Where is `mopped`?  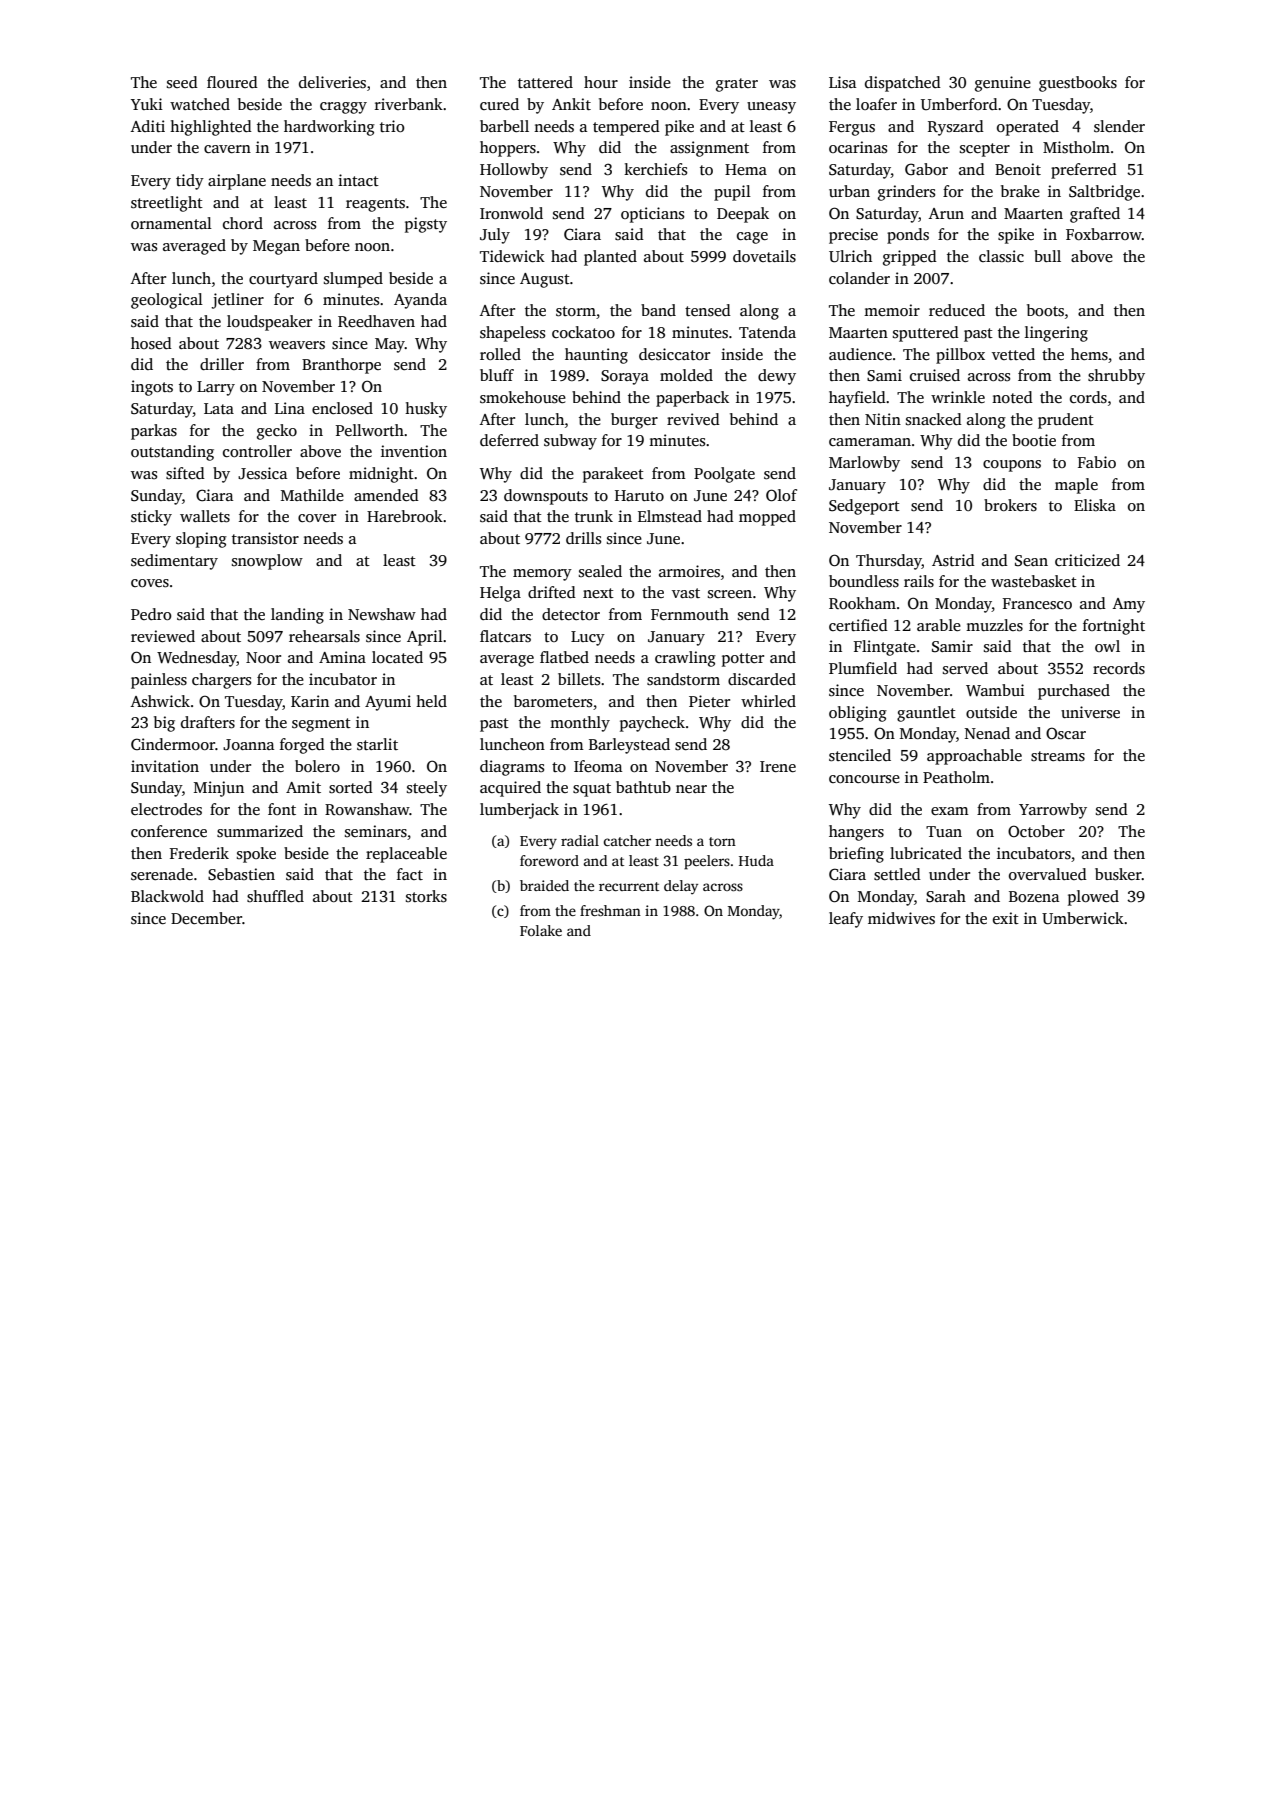 mopped is located at coordinates (767, 518).
